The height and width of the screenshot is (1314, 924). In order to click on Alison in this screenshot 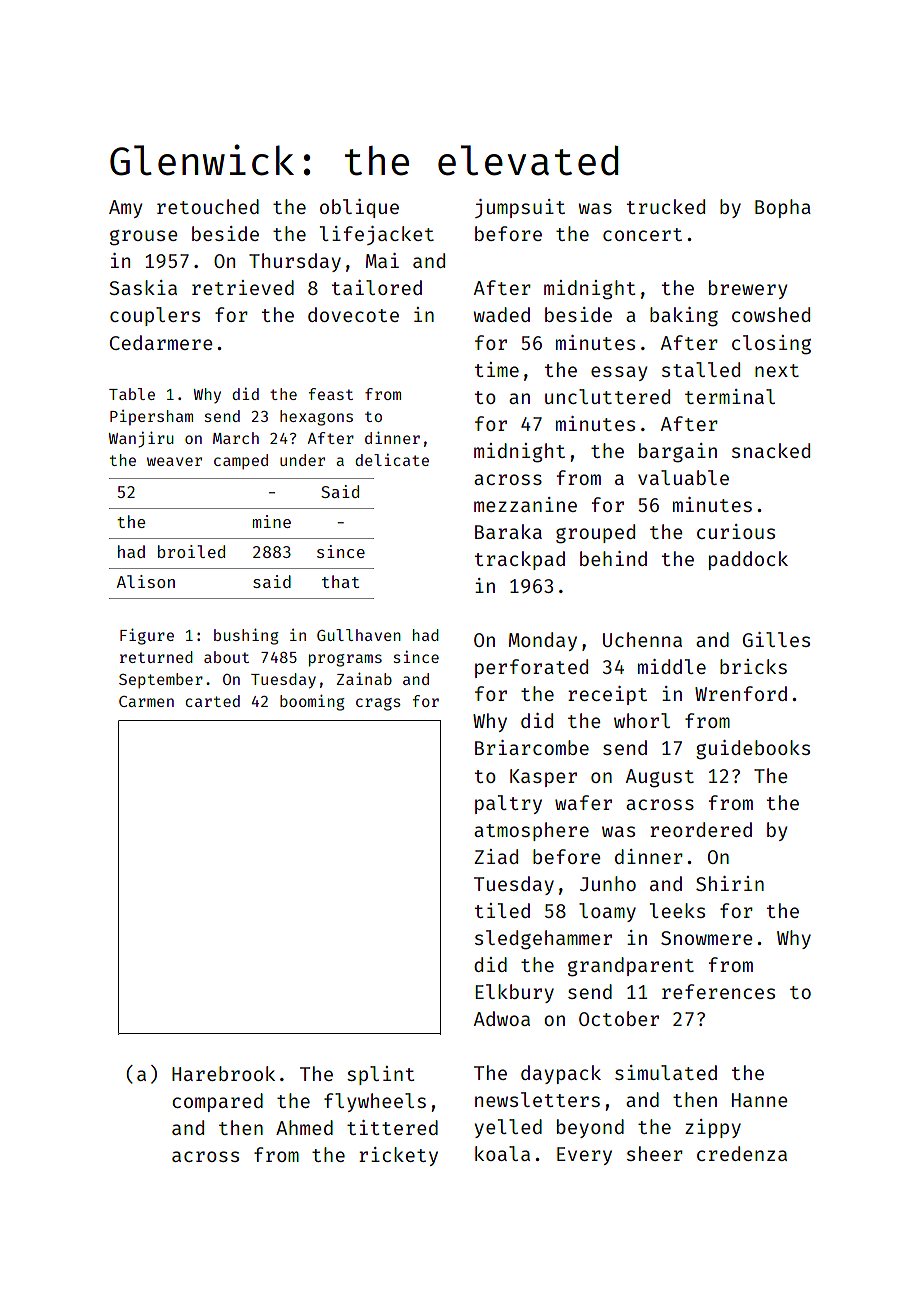, I will do `click(145, 581)`.
